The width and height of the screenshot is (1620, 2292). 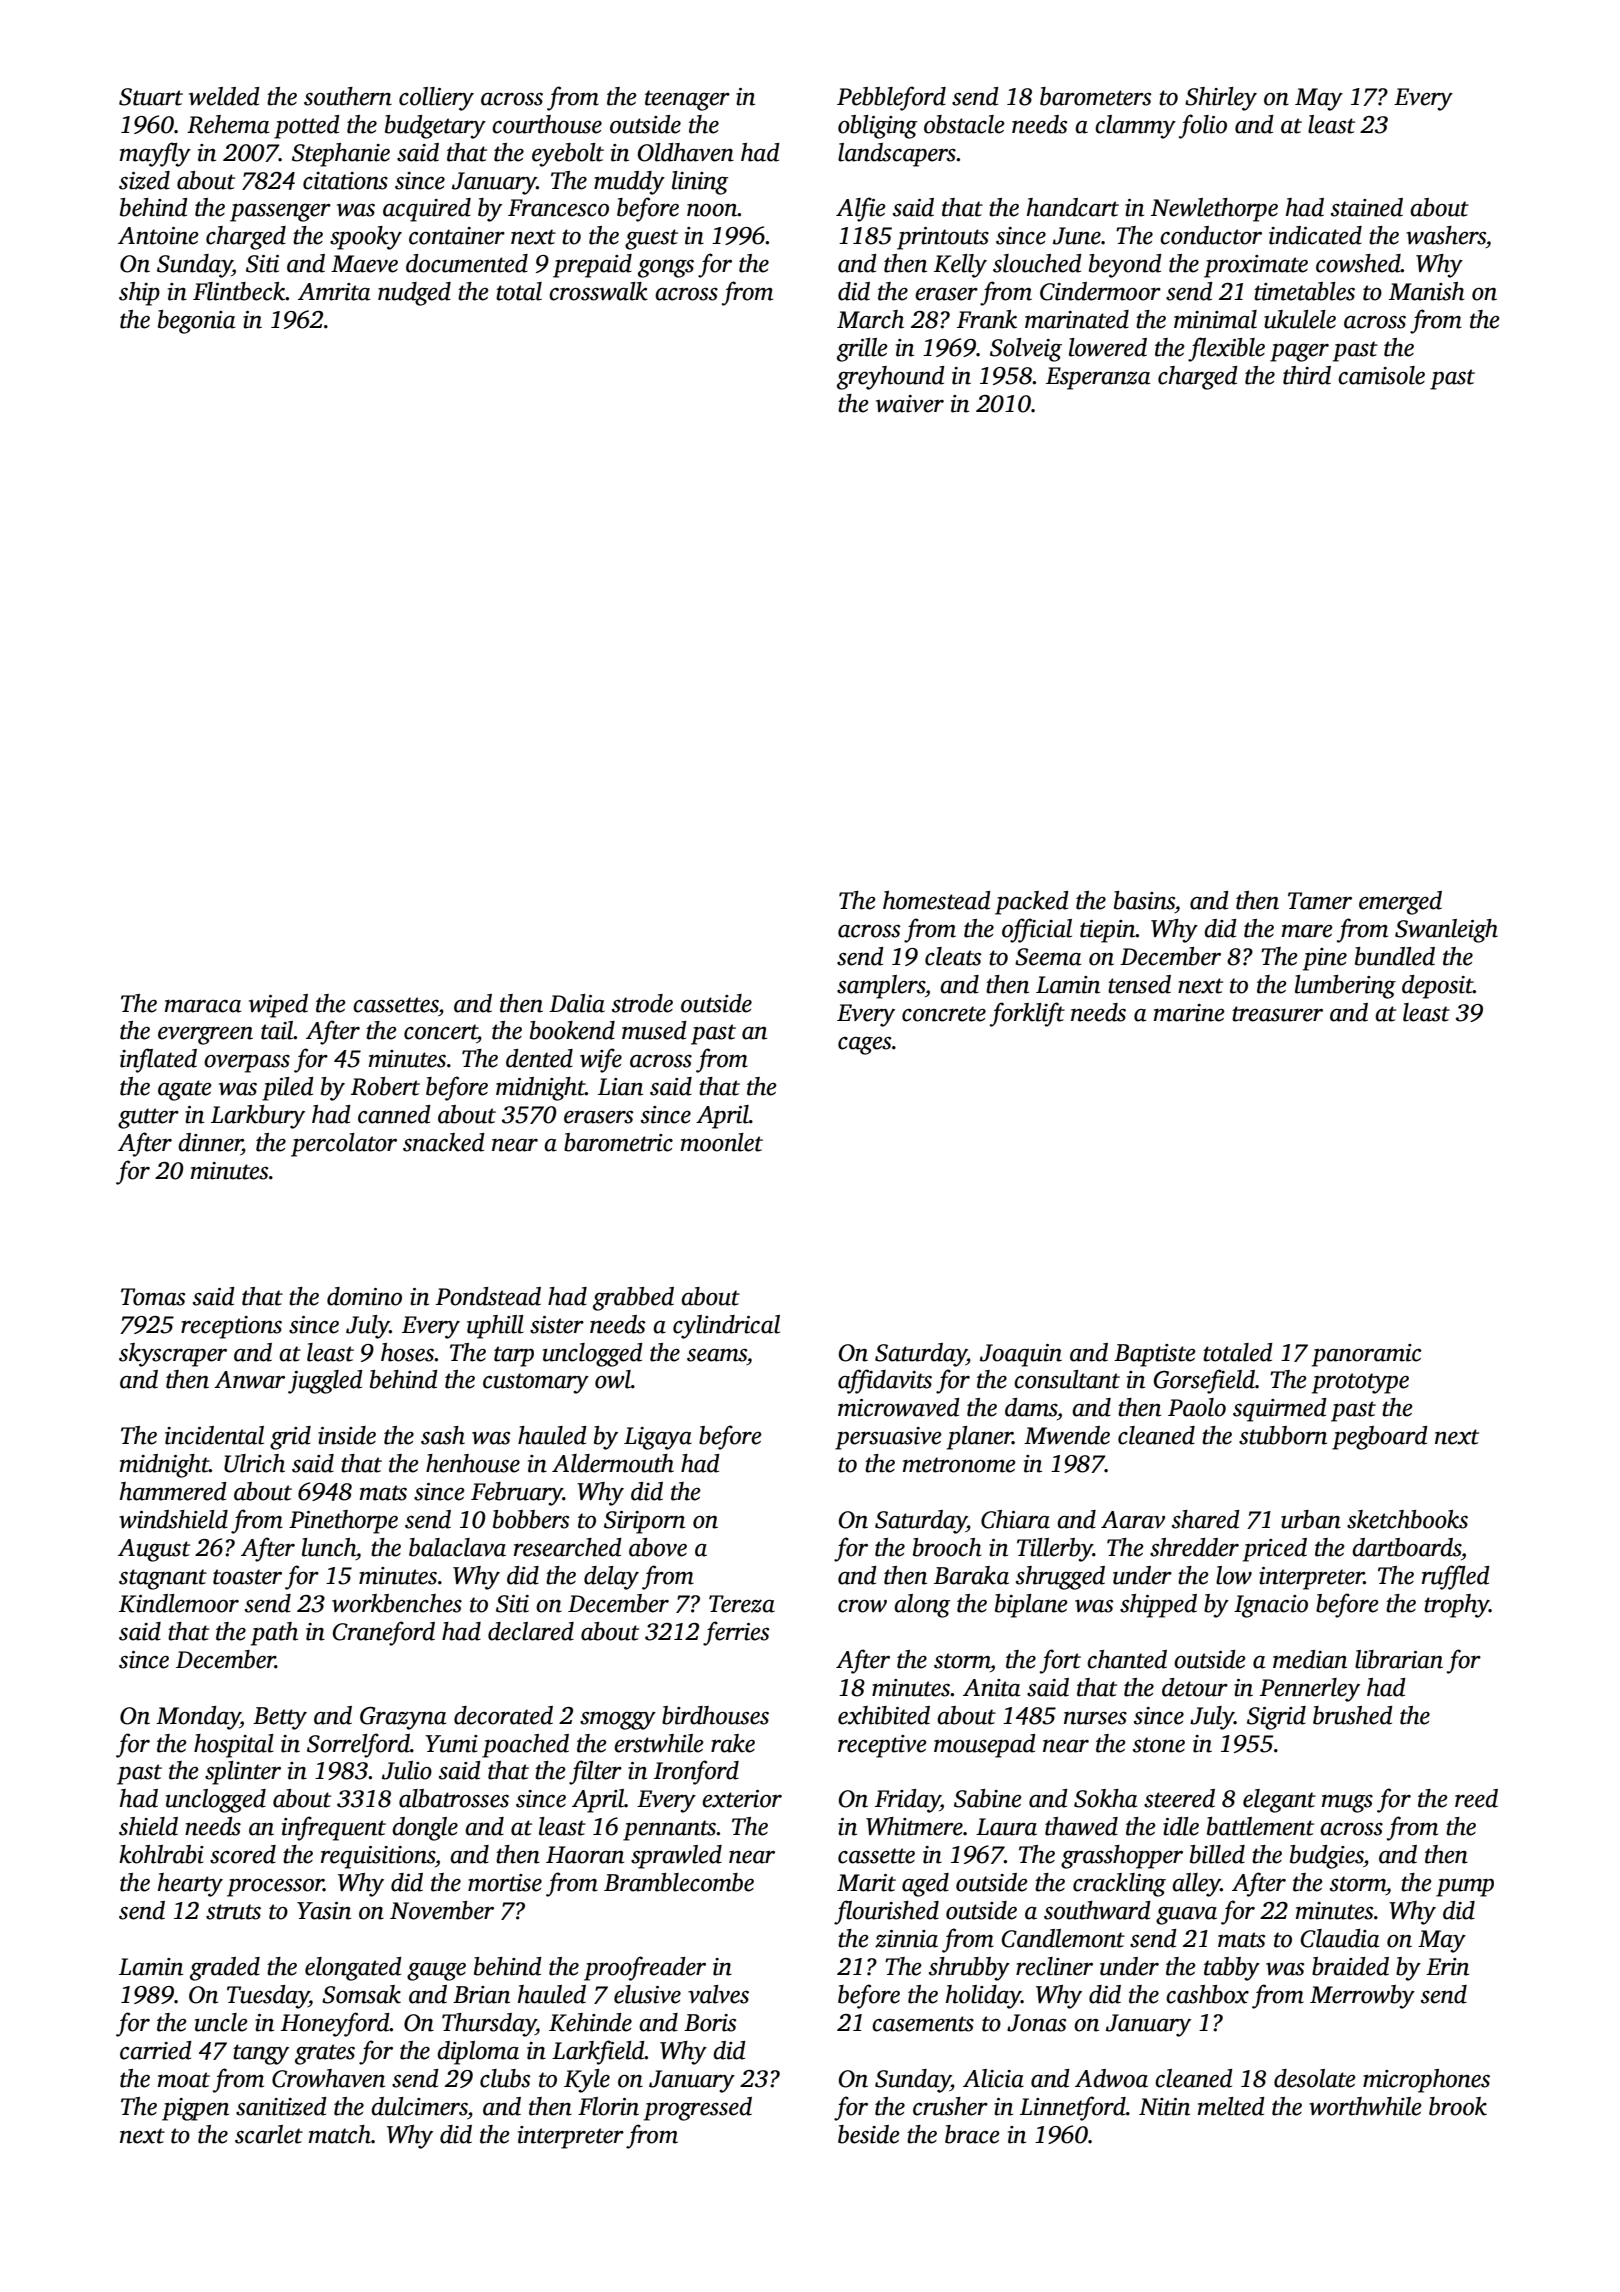 I want to click on waiver, so click(x=910, y=404).
